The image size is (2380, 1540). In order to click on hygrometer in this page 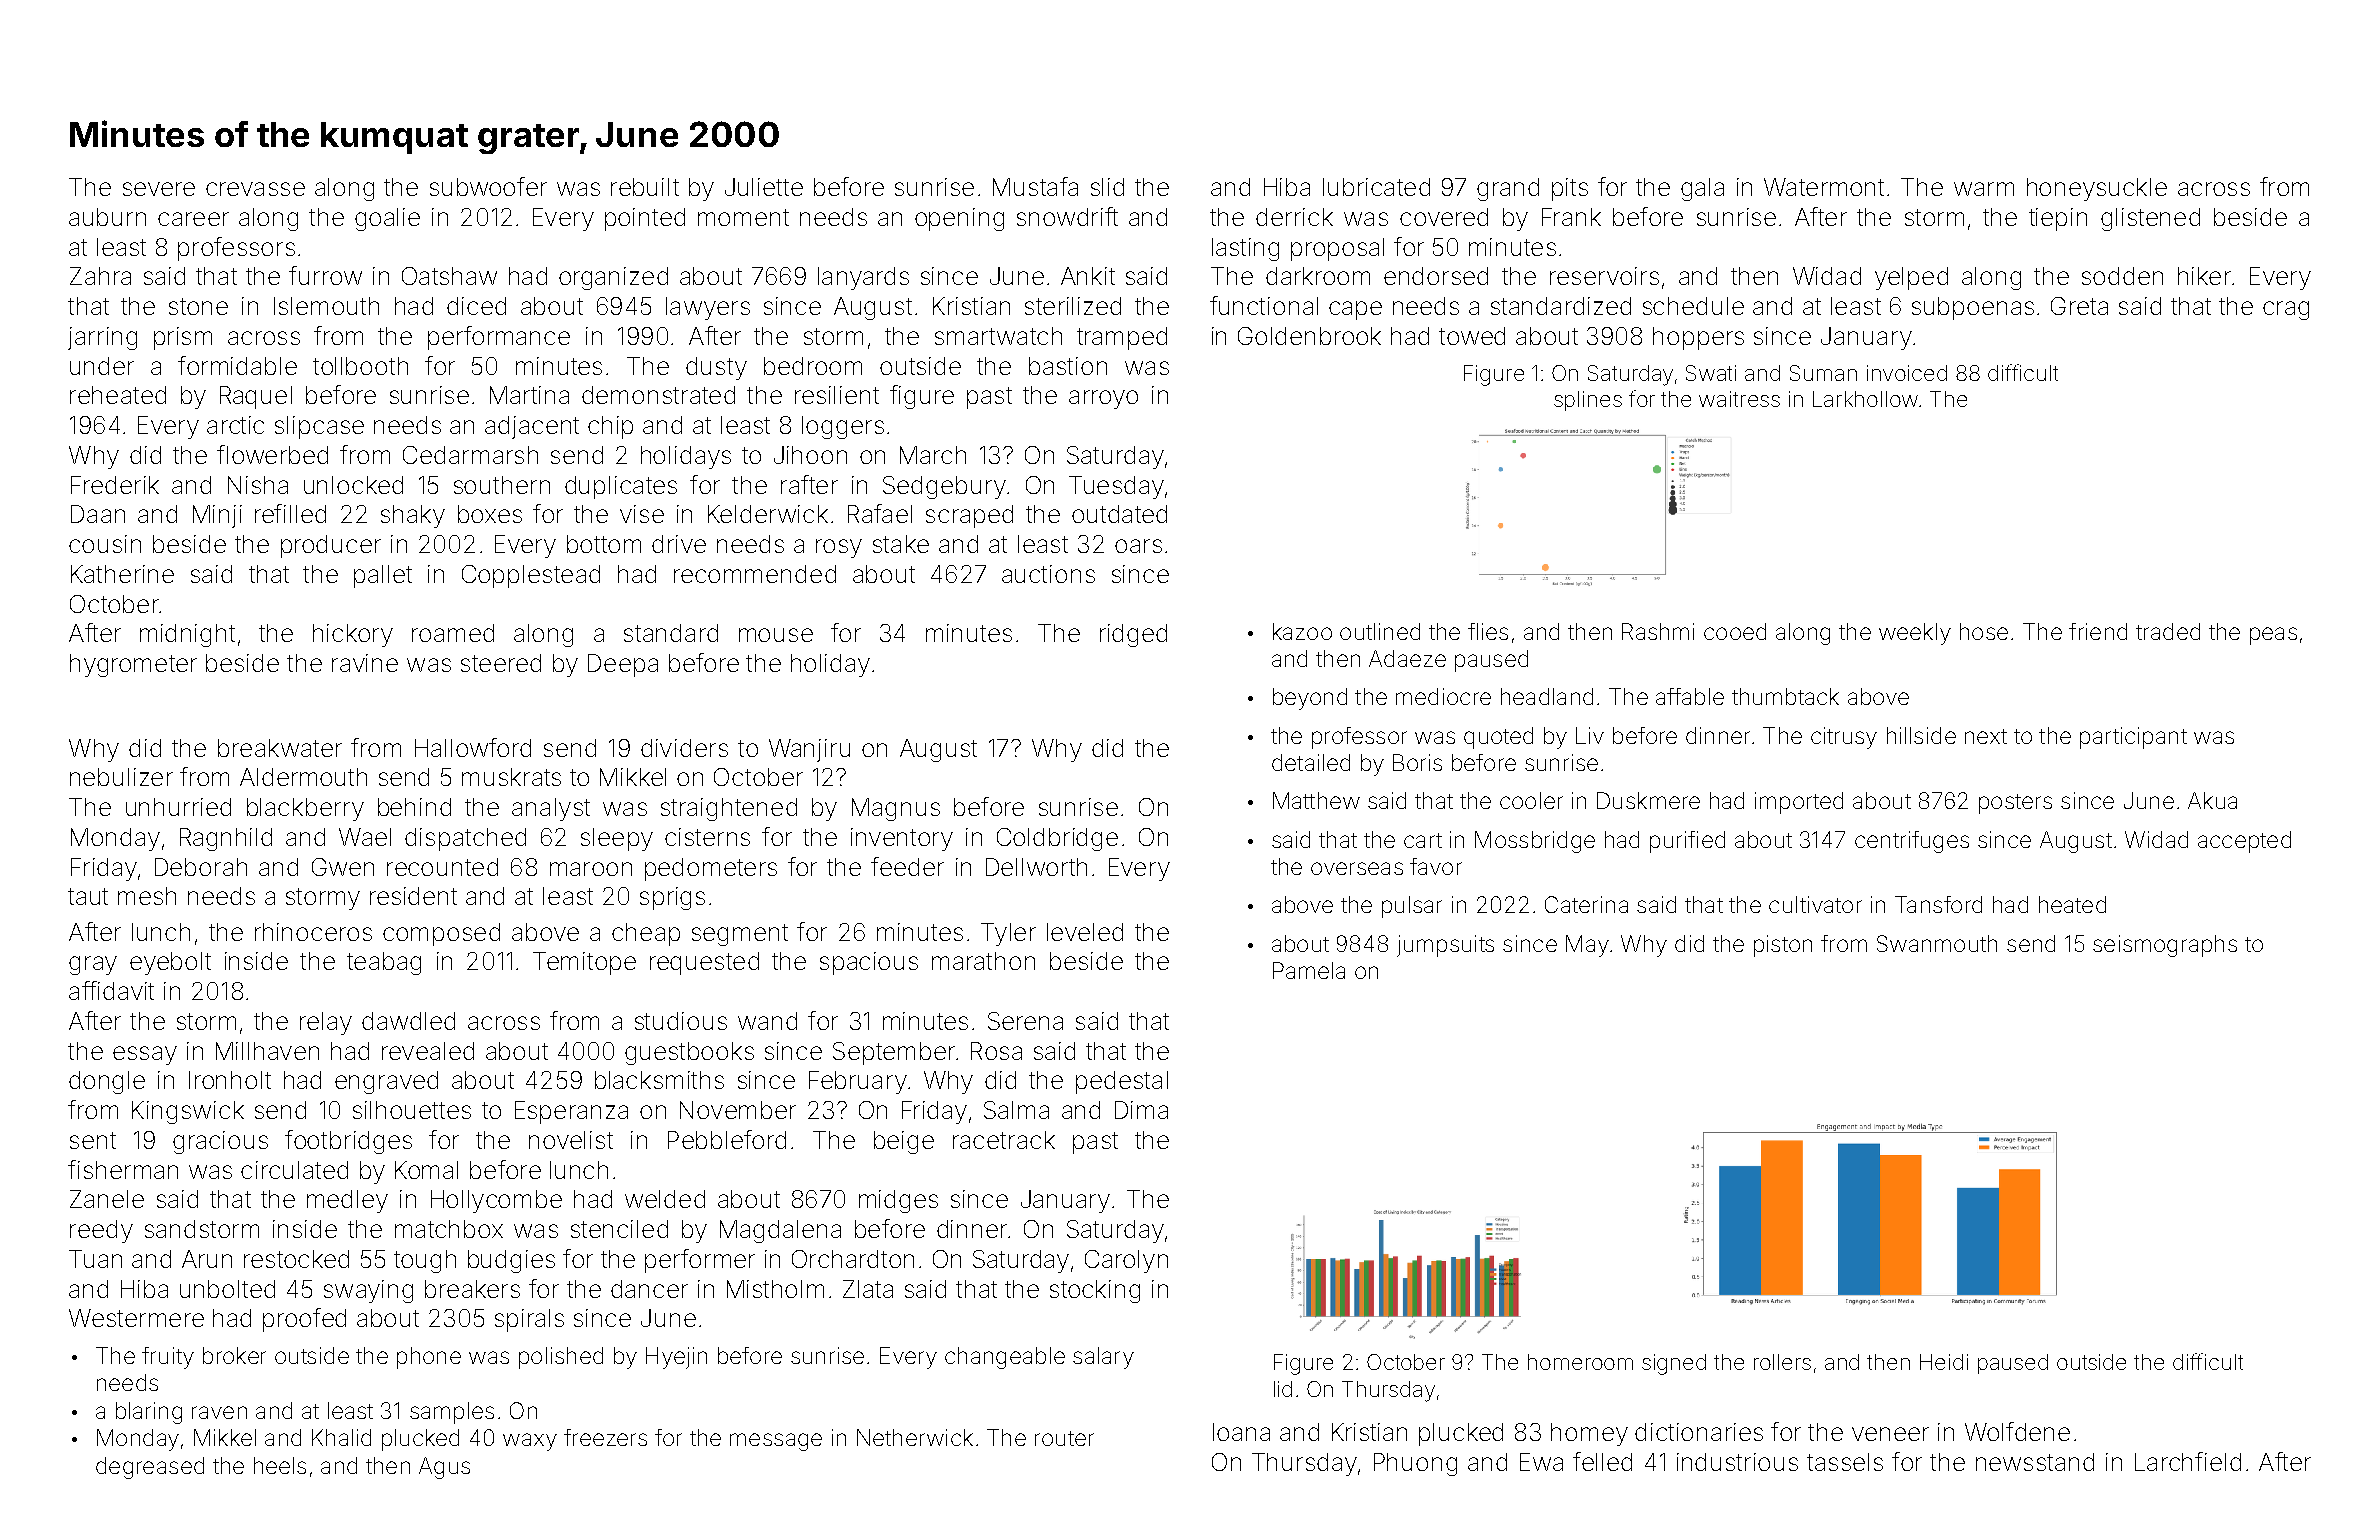, I will do `click(133, 665)`.
